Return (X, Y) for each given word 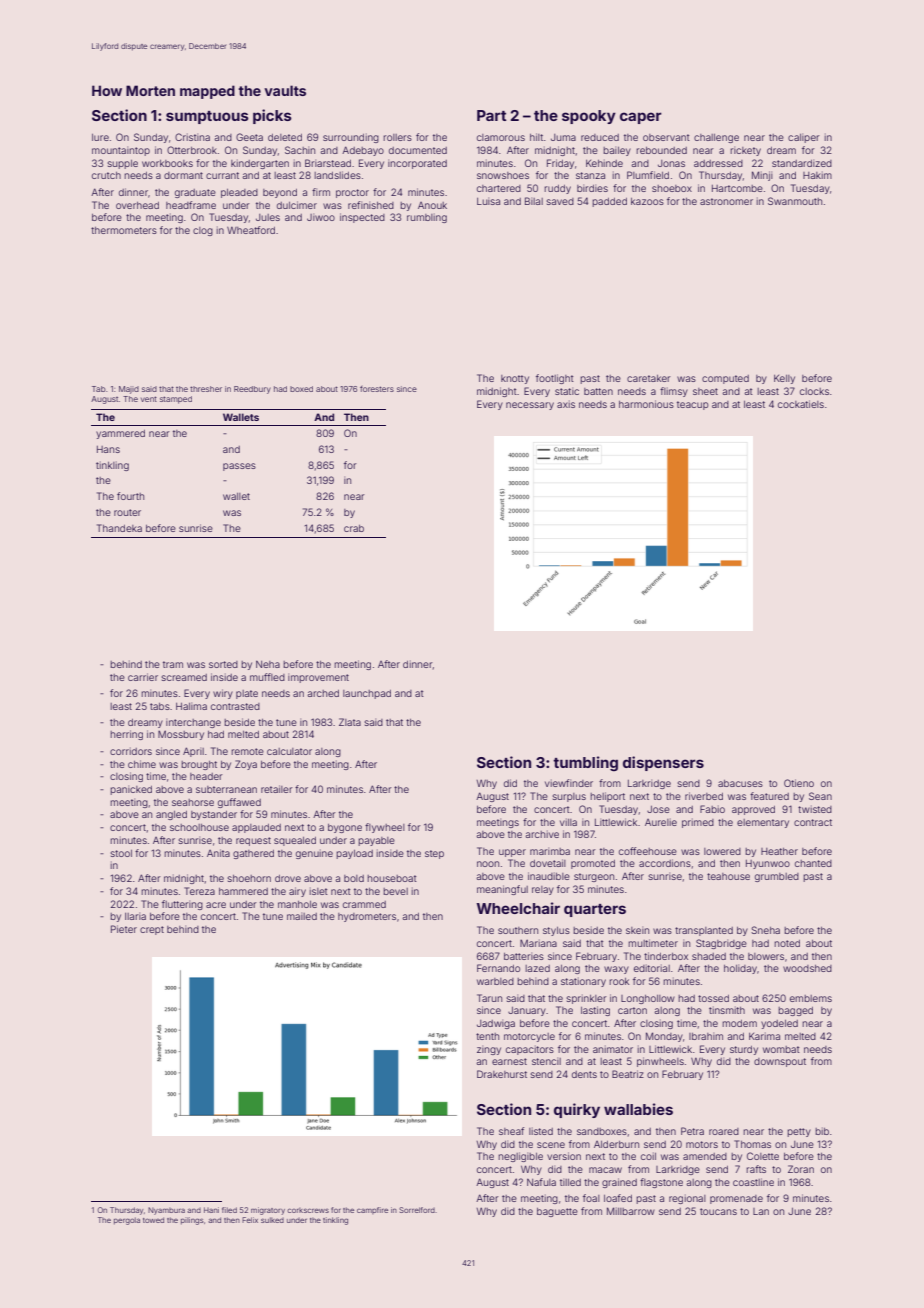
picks (272, 116)
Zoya (246, 765)
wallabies (638, 1109)
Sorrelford (417, 1210)
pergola (127, 1221)
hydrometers (367, 917)
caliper (804, 138)
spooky (589, 117)
